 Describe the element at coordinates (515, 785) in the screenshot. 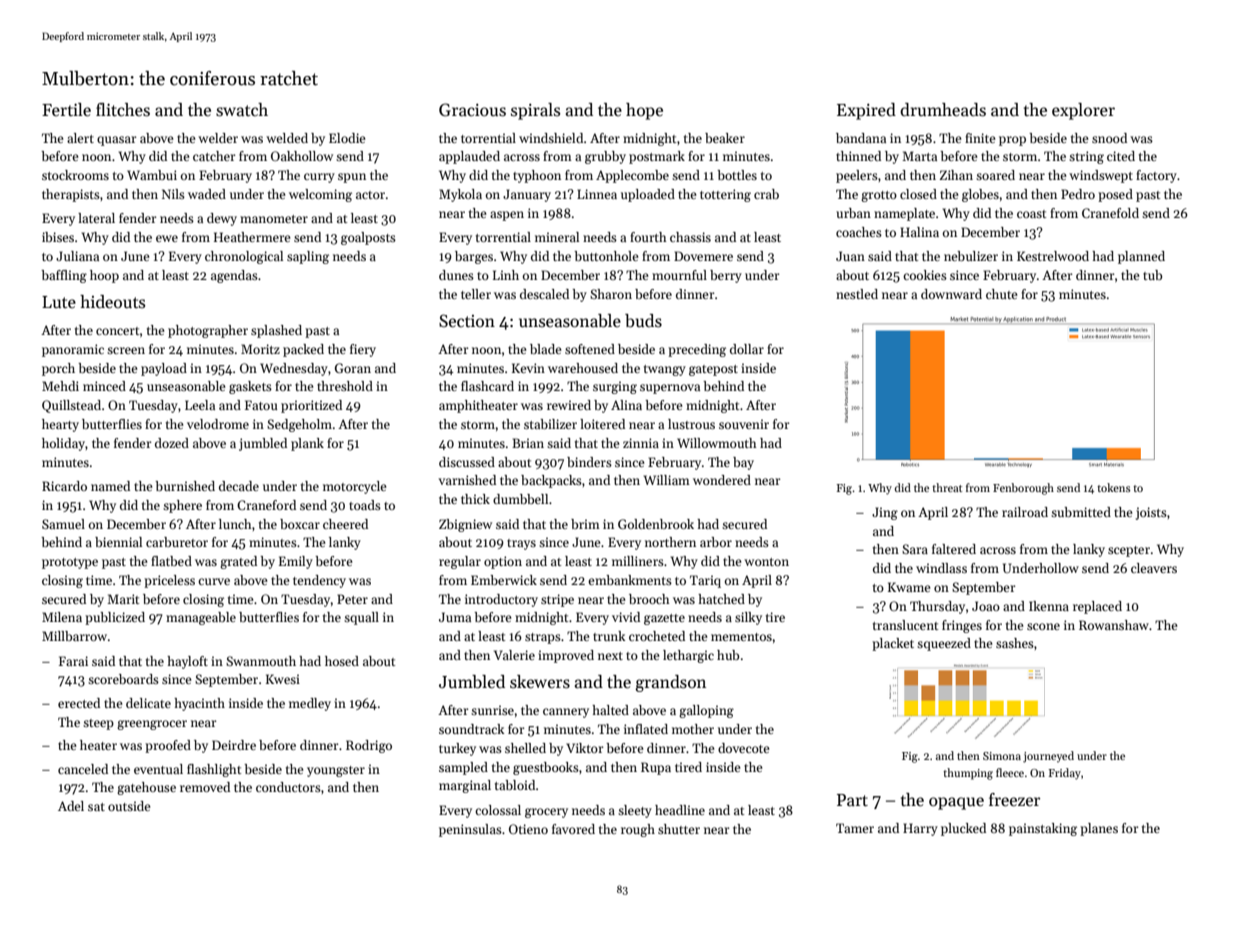

I see `tabloid` at that location.
